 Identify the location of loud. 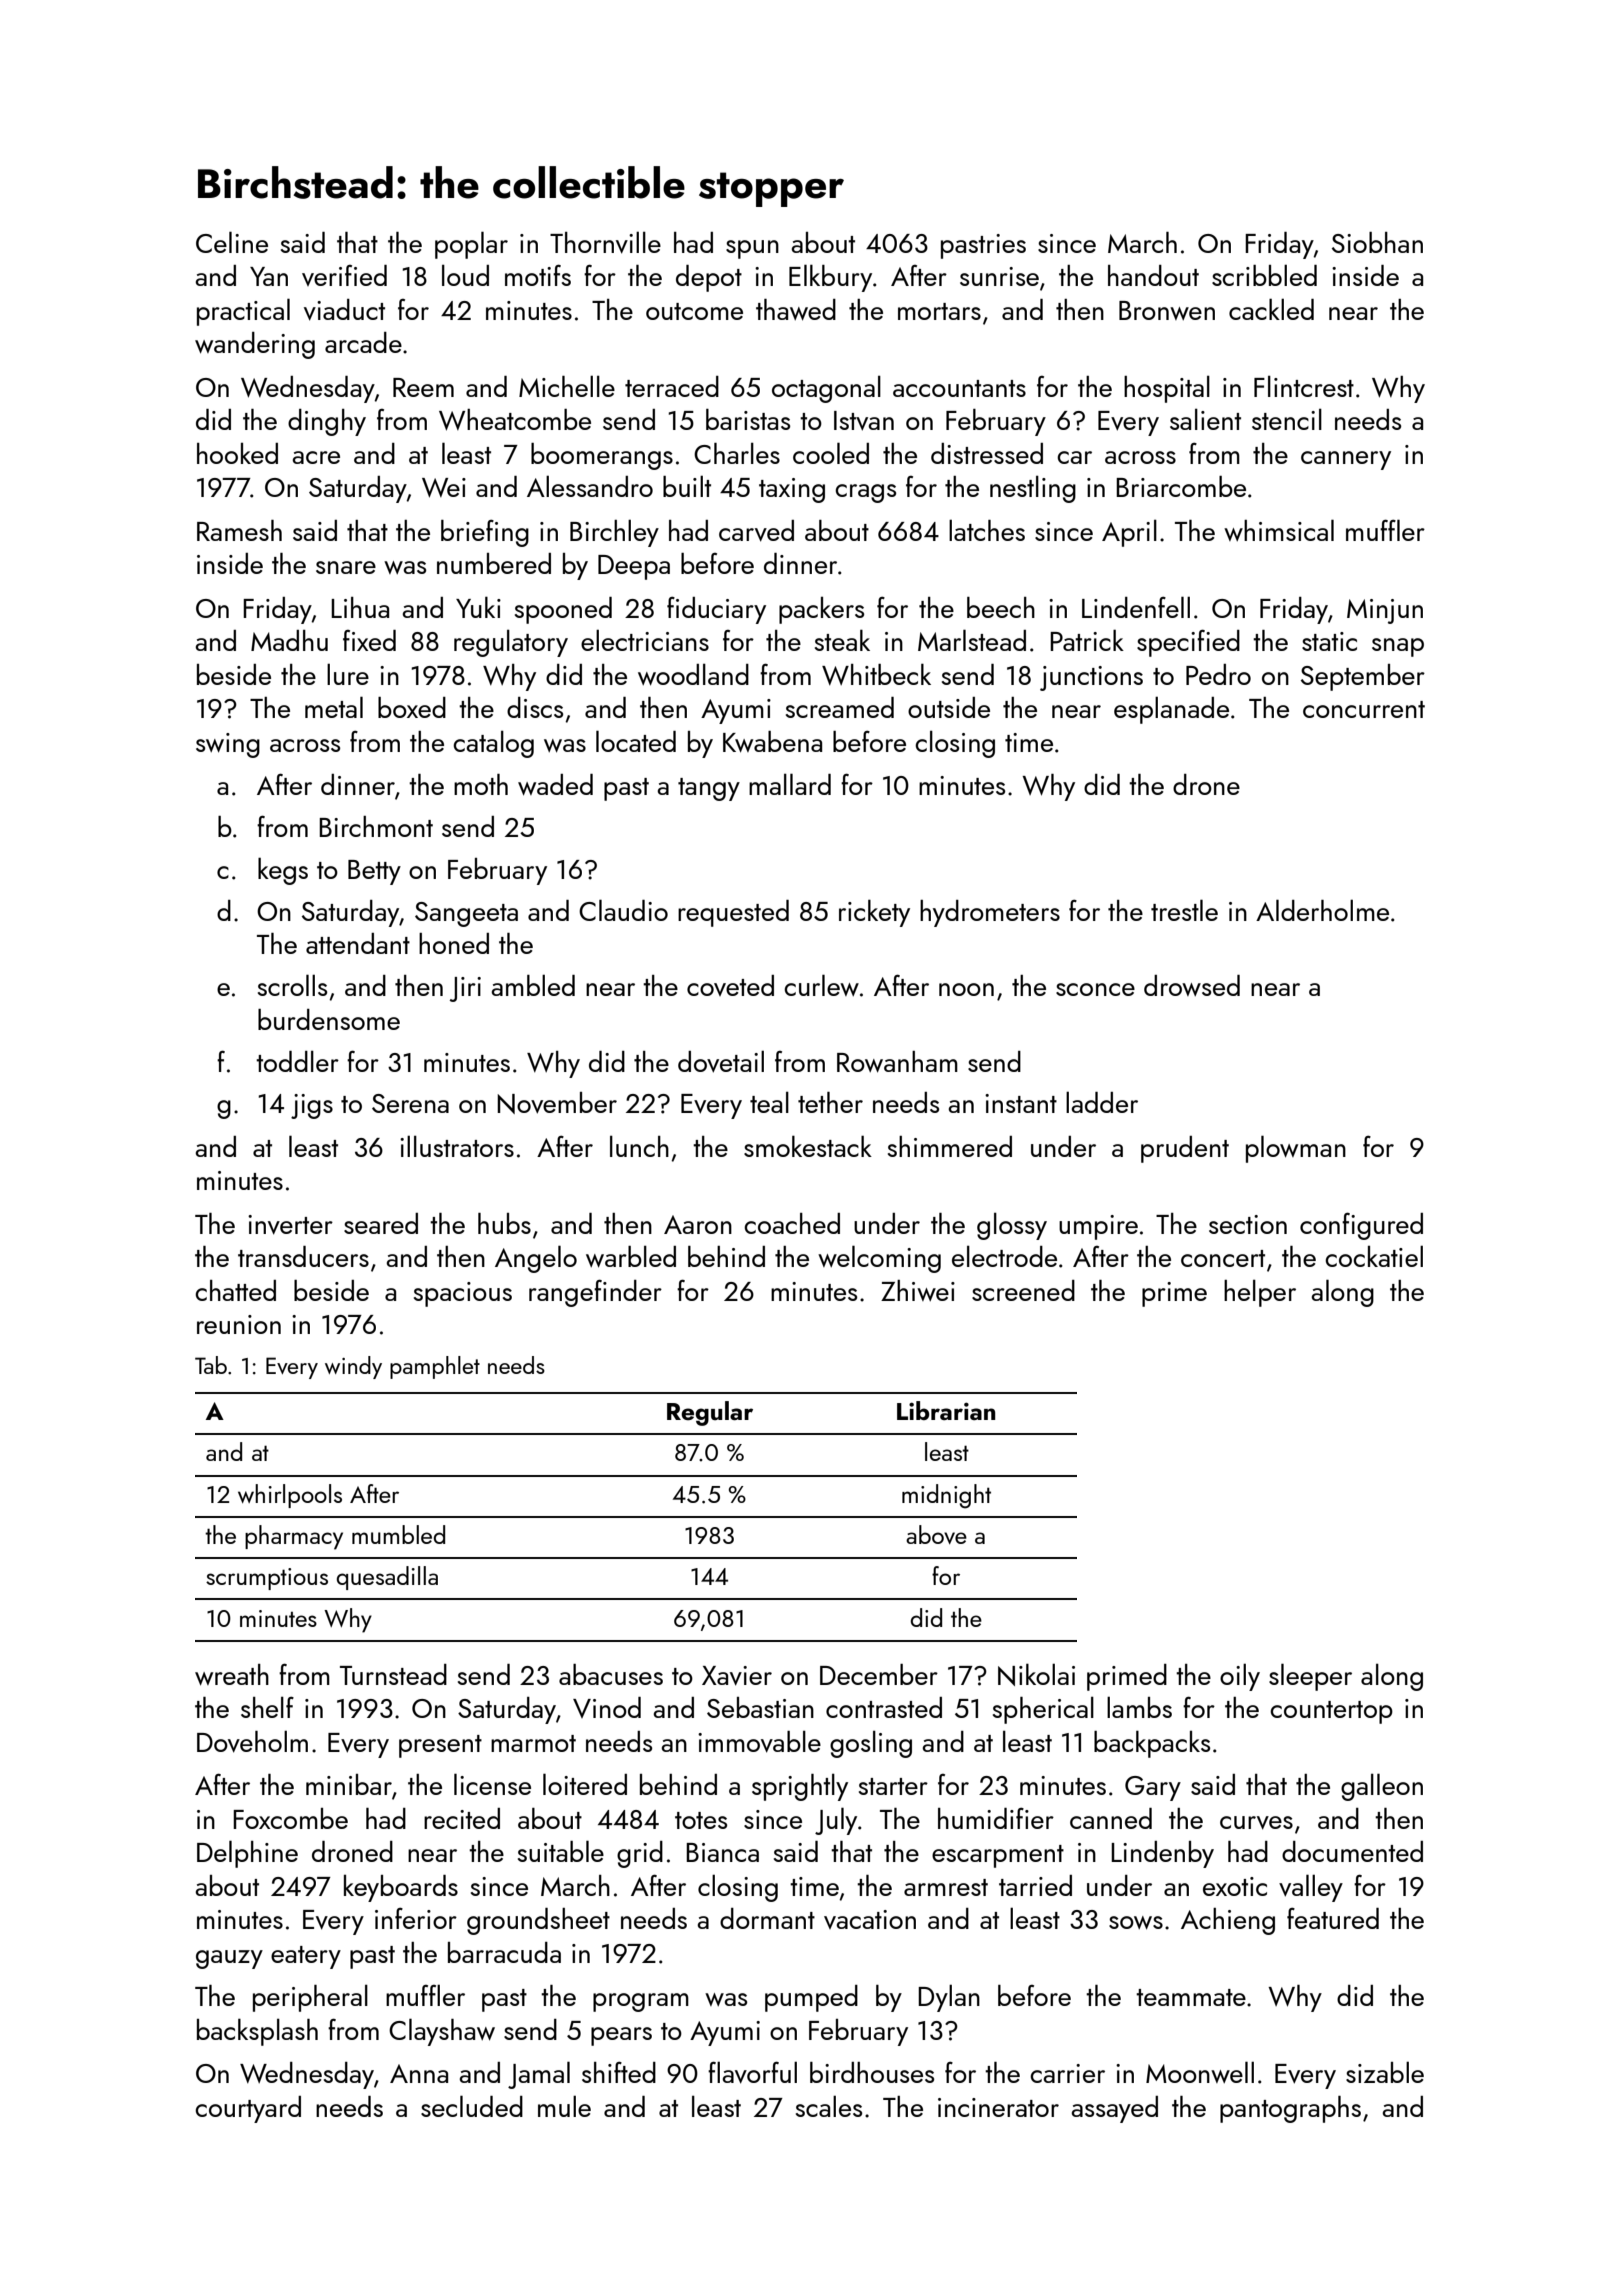
(465, 275).
